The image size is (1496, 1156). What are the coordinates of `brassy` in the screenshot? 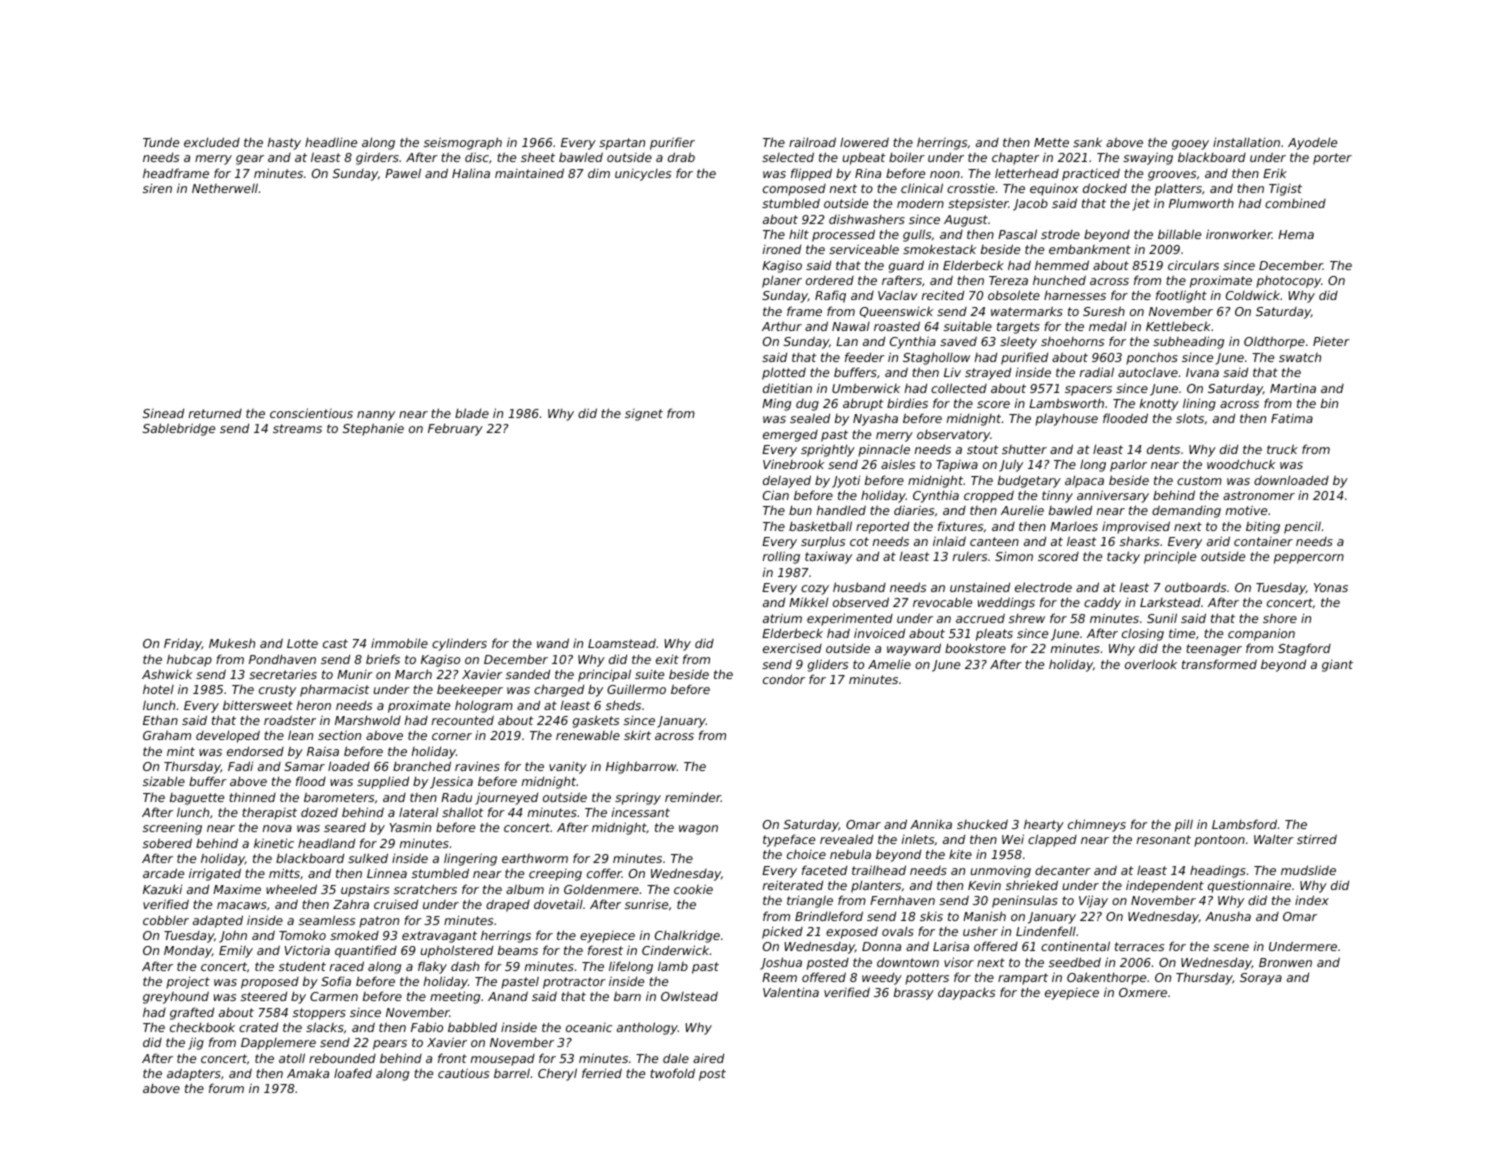 It's located at (914, 994).
